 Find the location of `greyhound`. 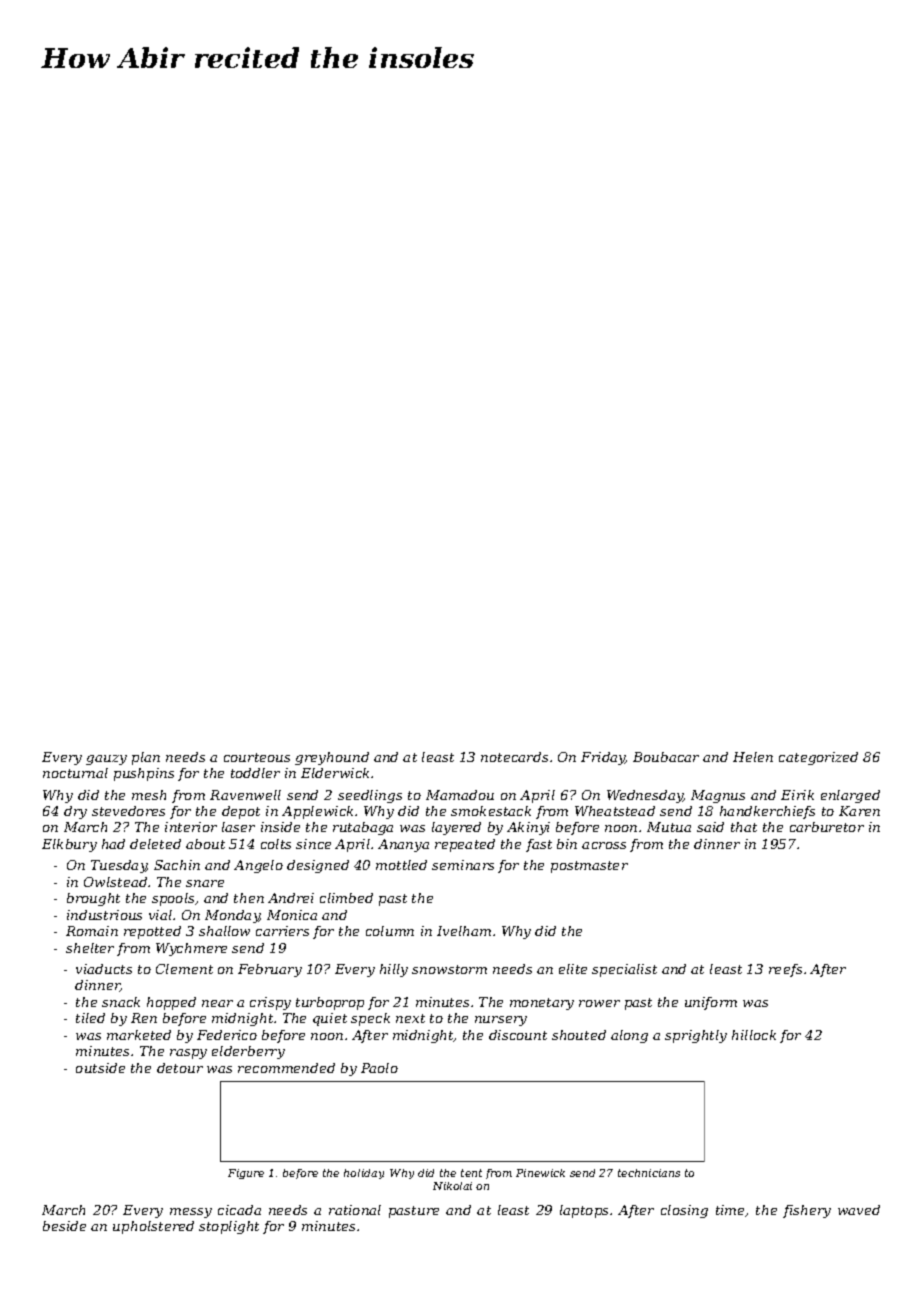

greyhound is located at coordinates (332, 758).
